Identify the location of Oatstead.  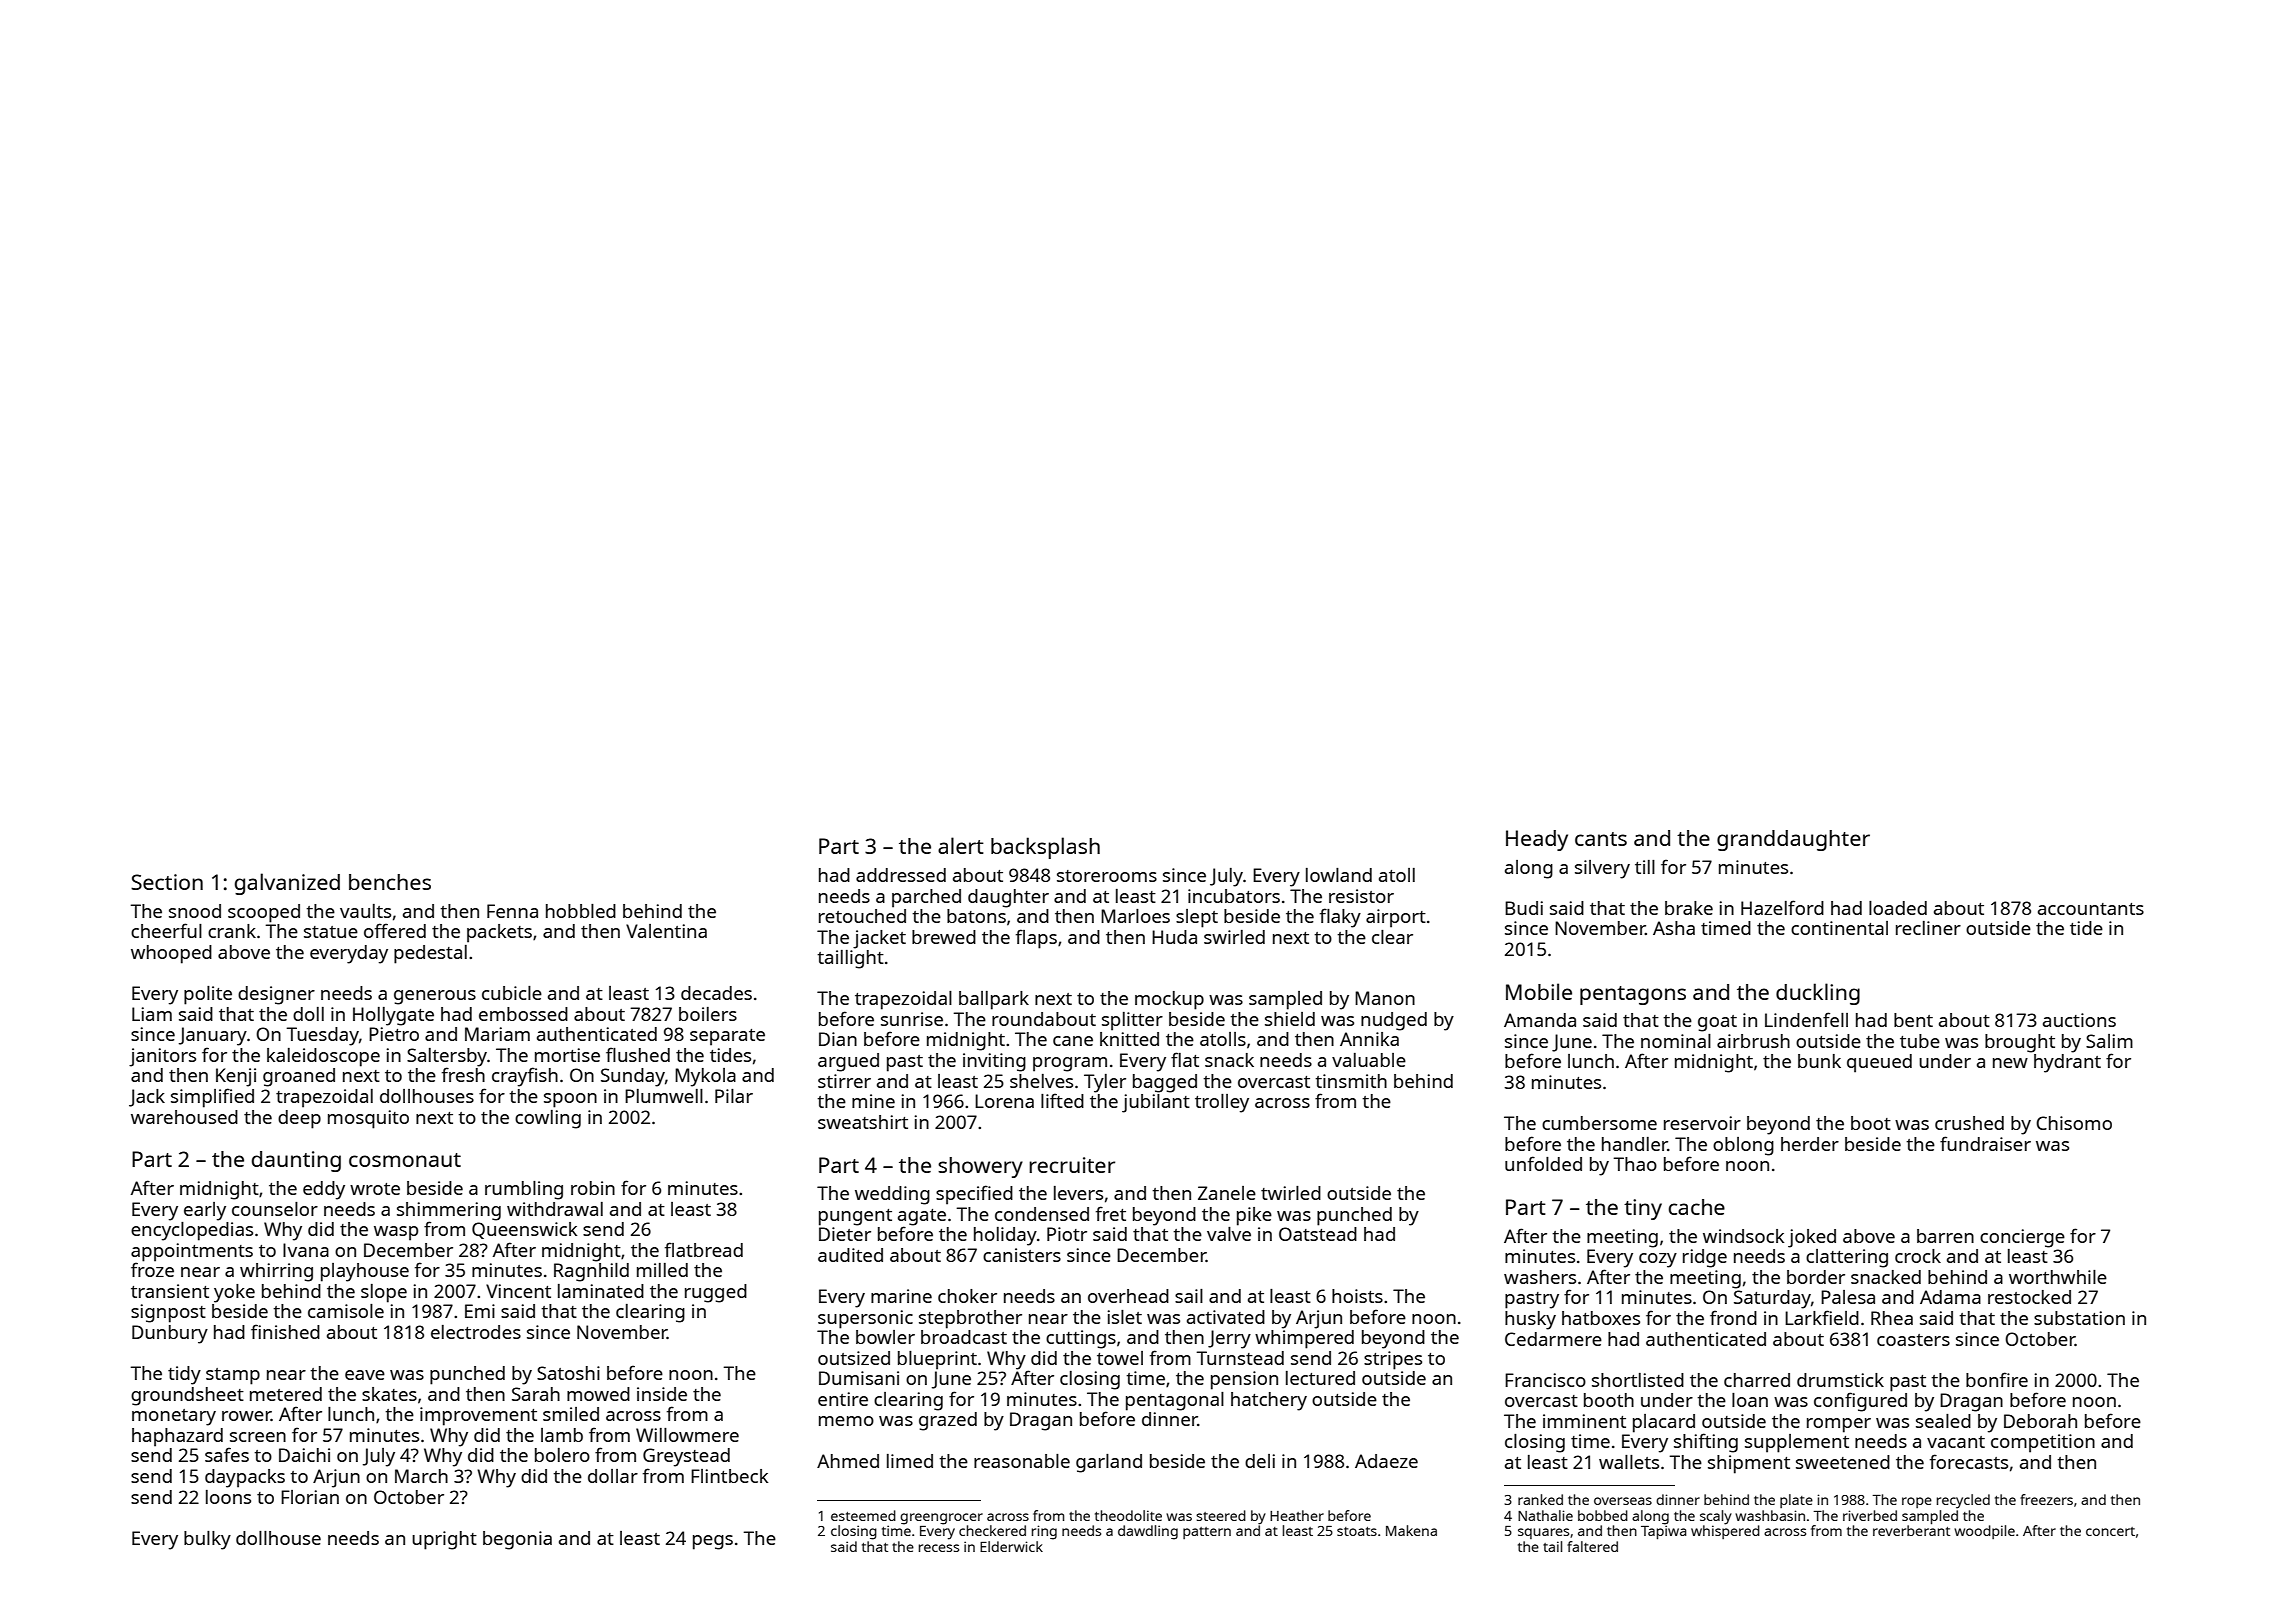
(1318, 1234).
